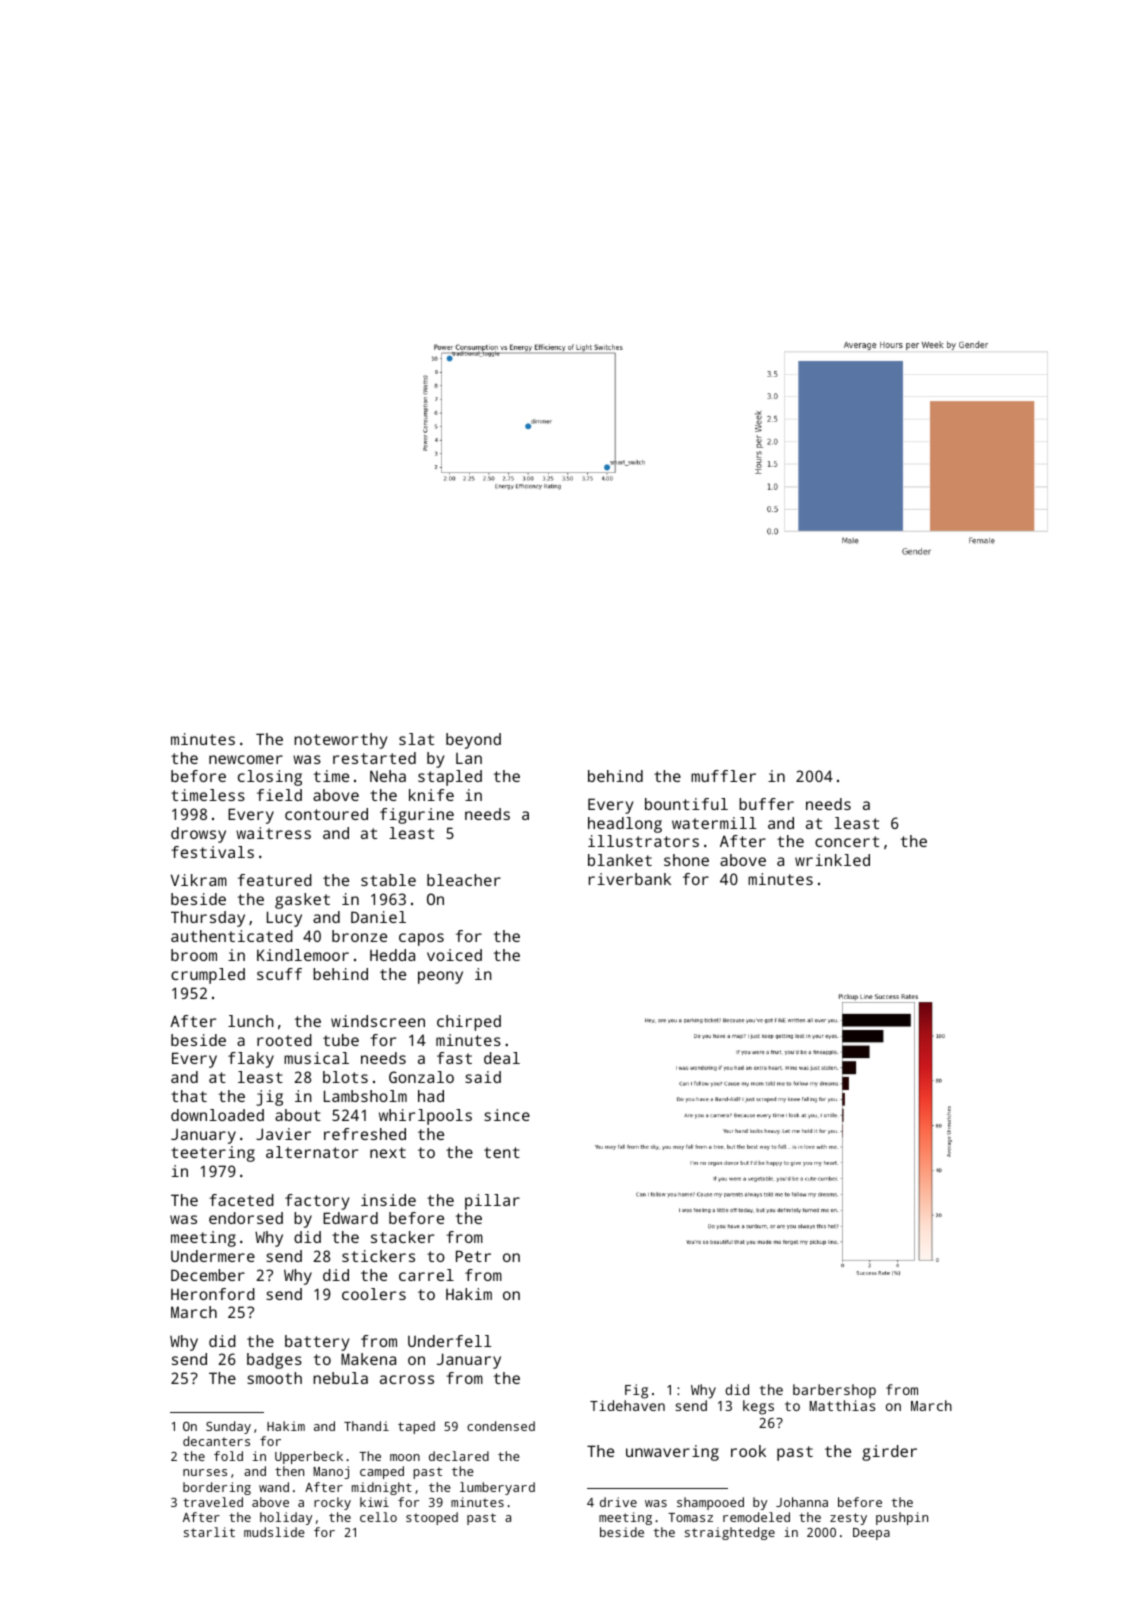 Image resolution: width=1126 pixels, height=1600 pixels. Describe the element at coordinates (832, 860) in the screenshot. I see `wrinkled` at that location.
